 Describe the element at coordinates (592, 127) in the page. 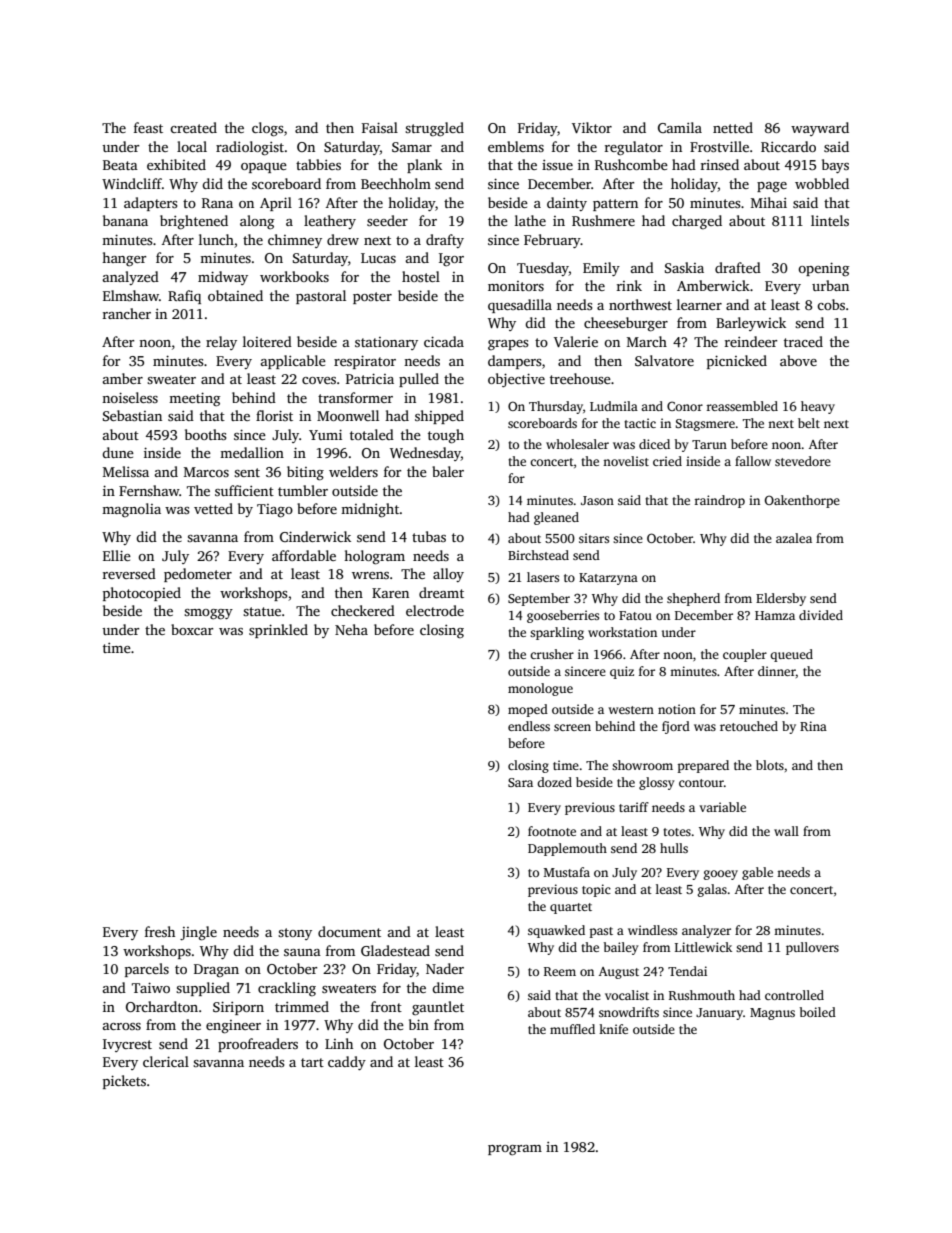

I see `Viktor` at that location.
